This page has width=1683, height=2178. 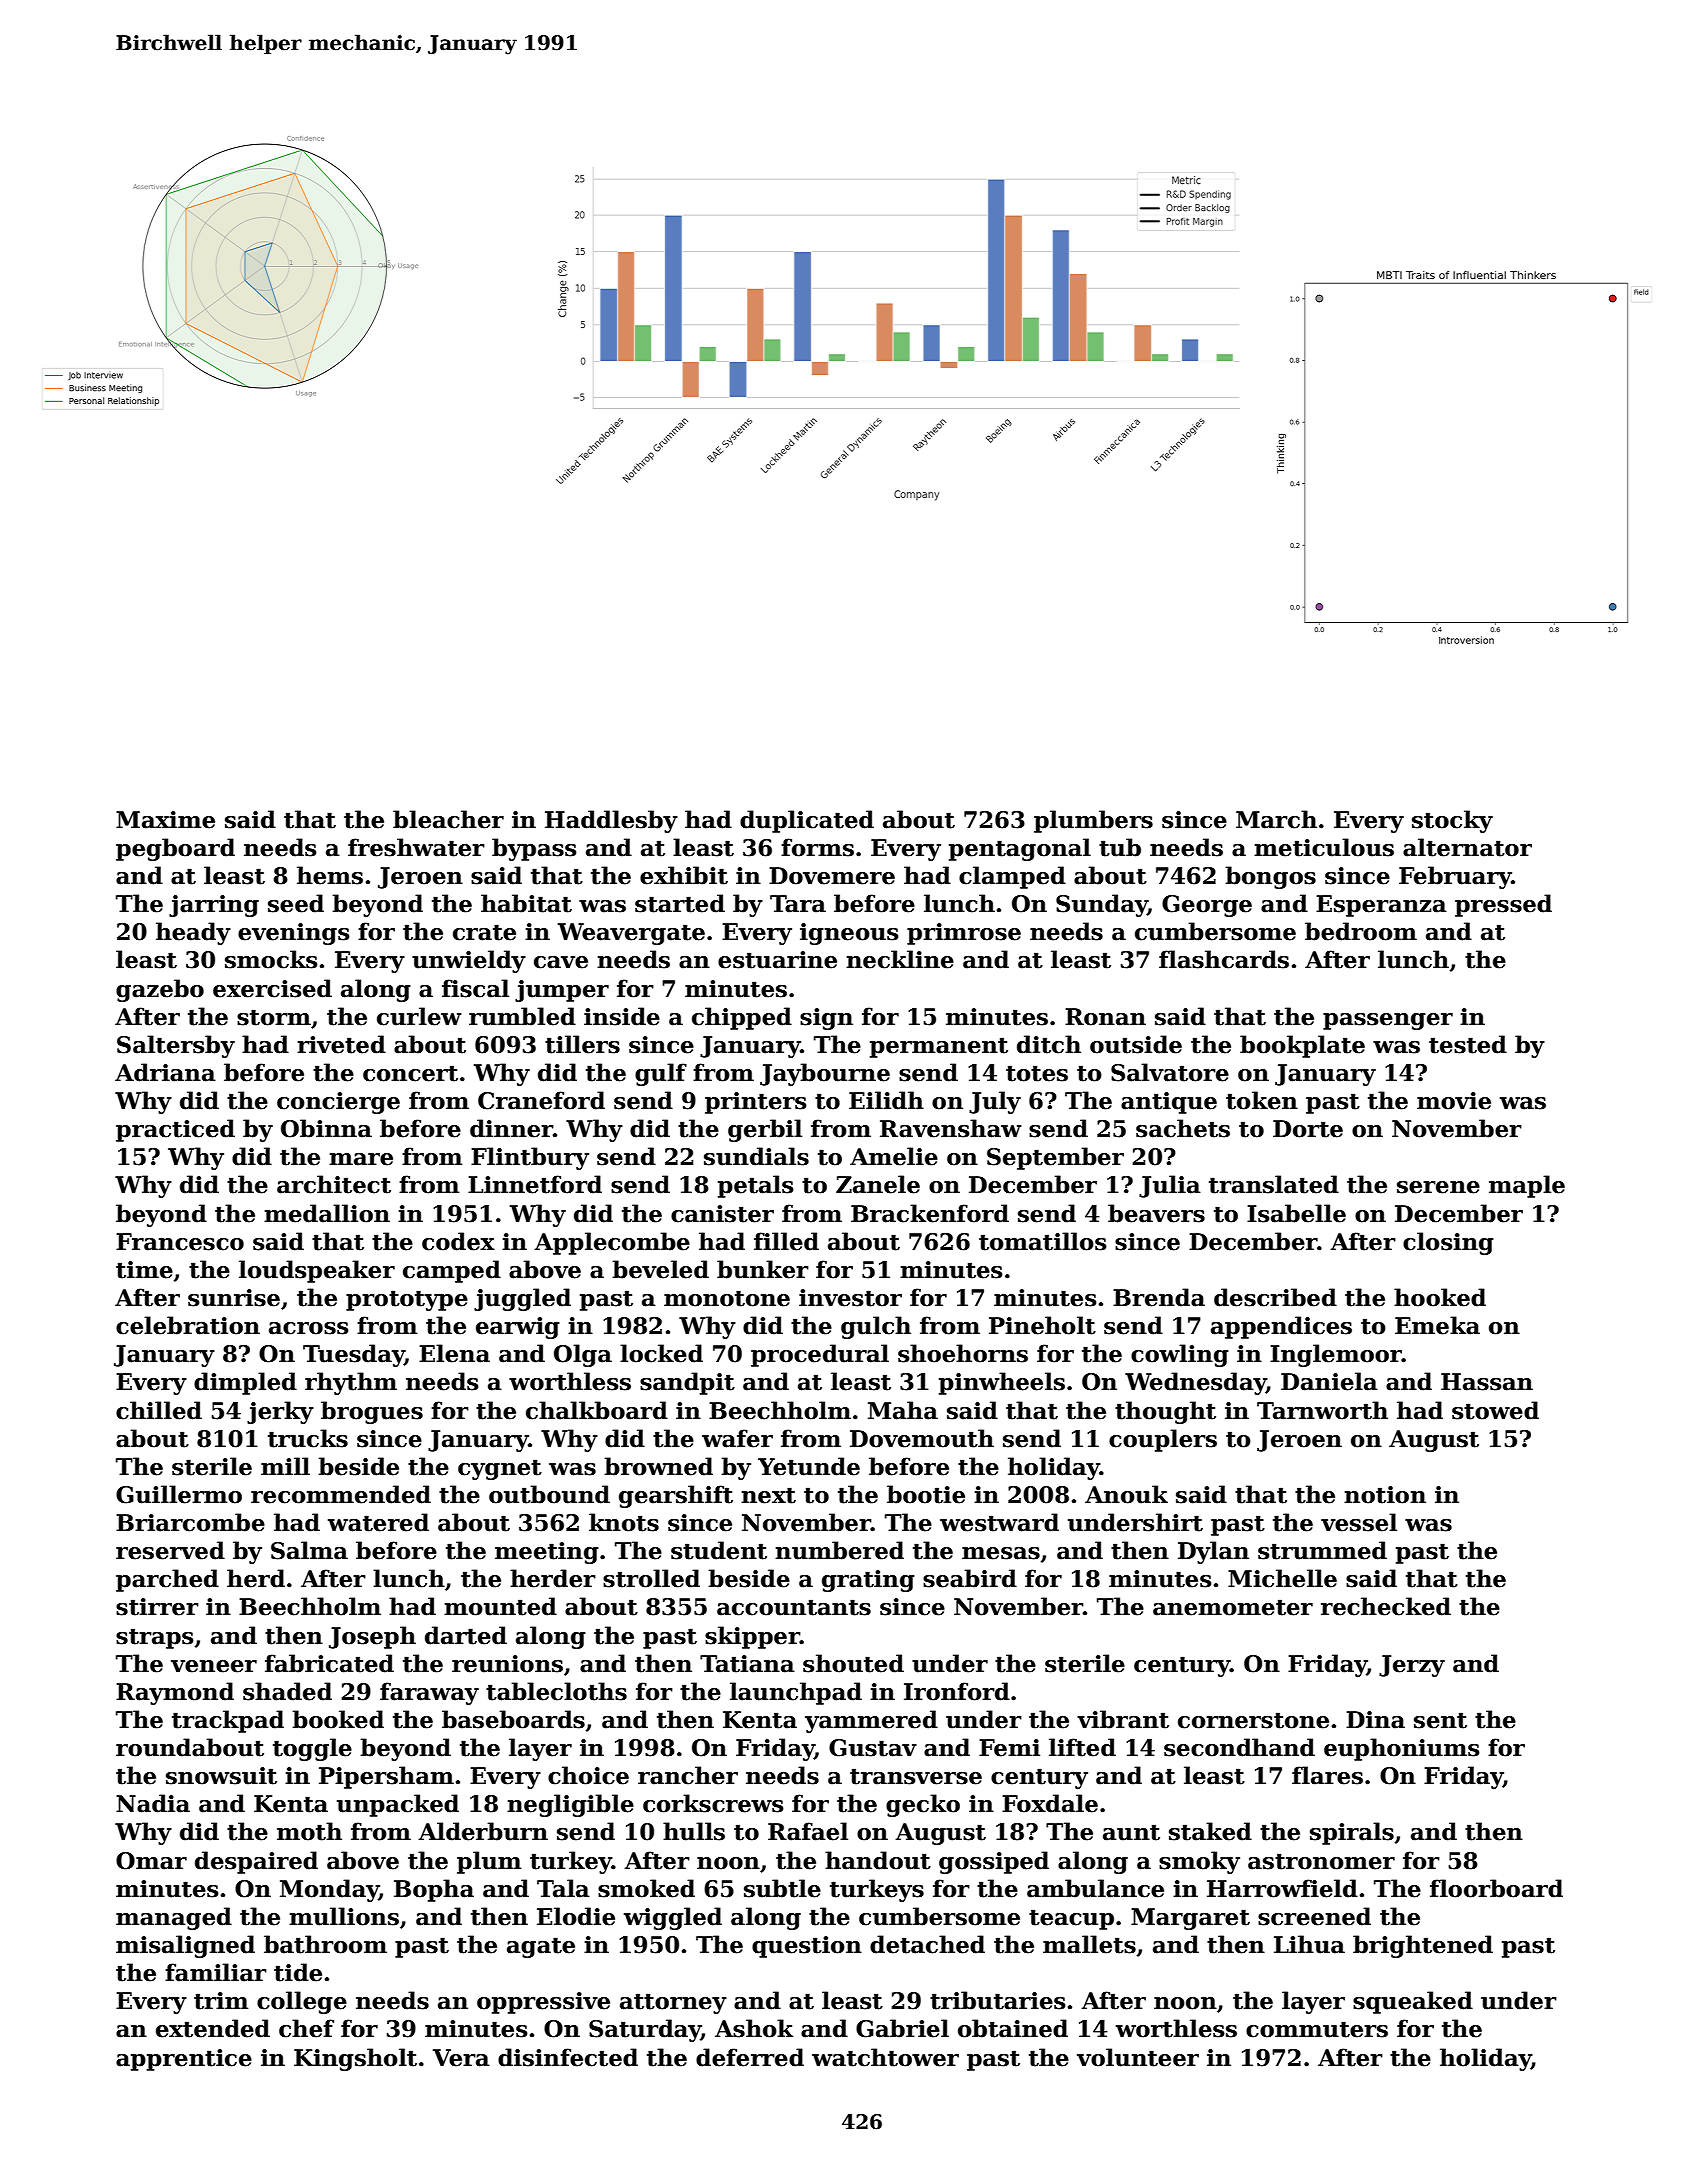 What do you see at coordinates (807, 821) in the page?
I see `duplicated` at bounding box center [807, 821].
